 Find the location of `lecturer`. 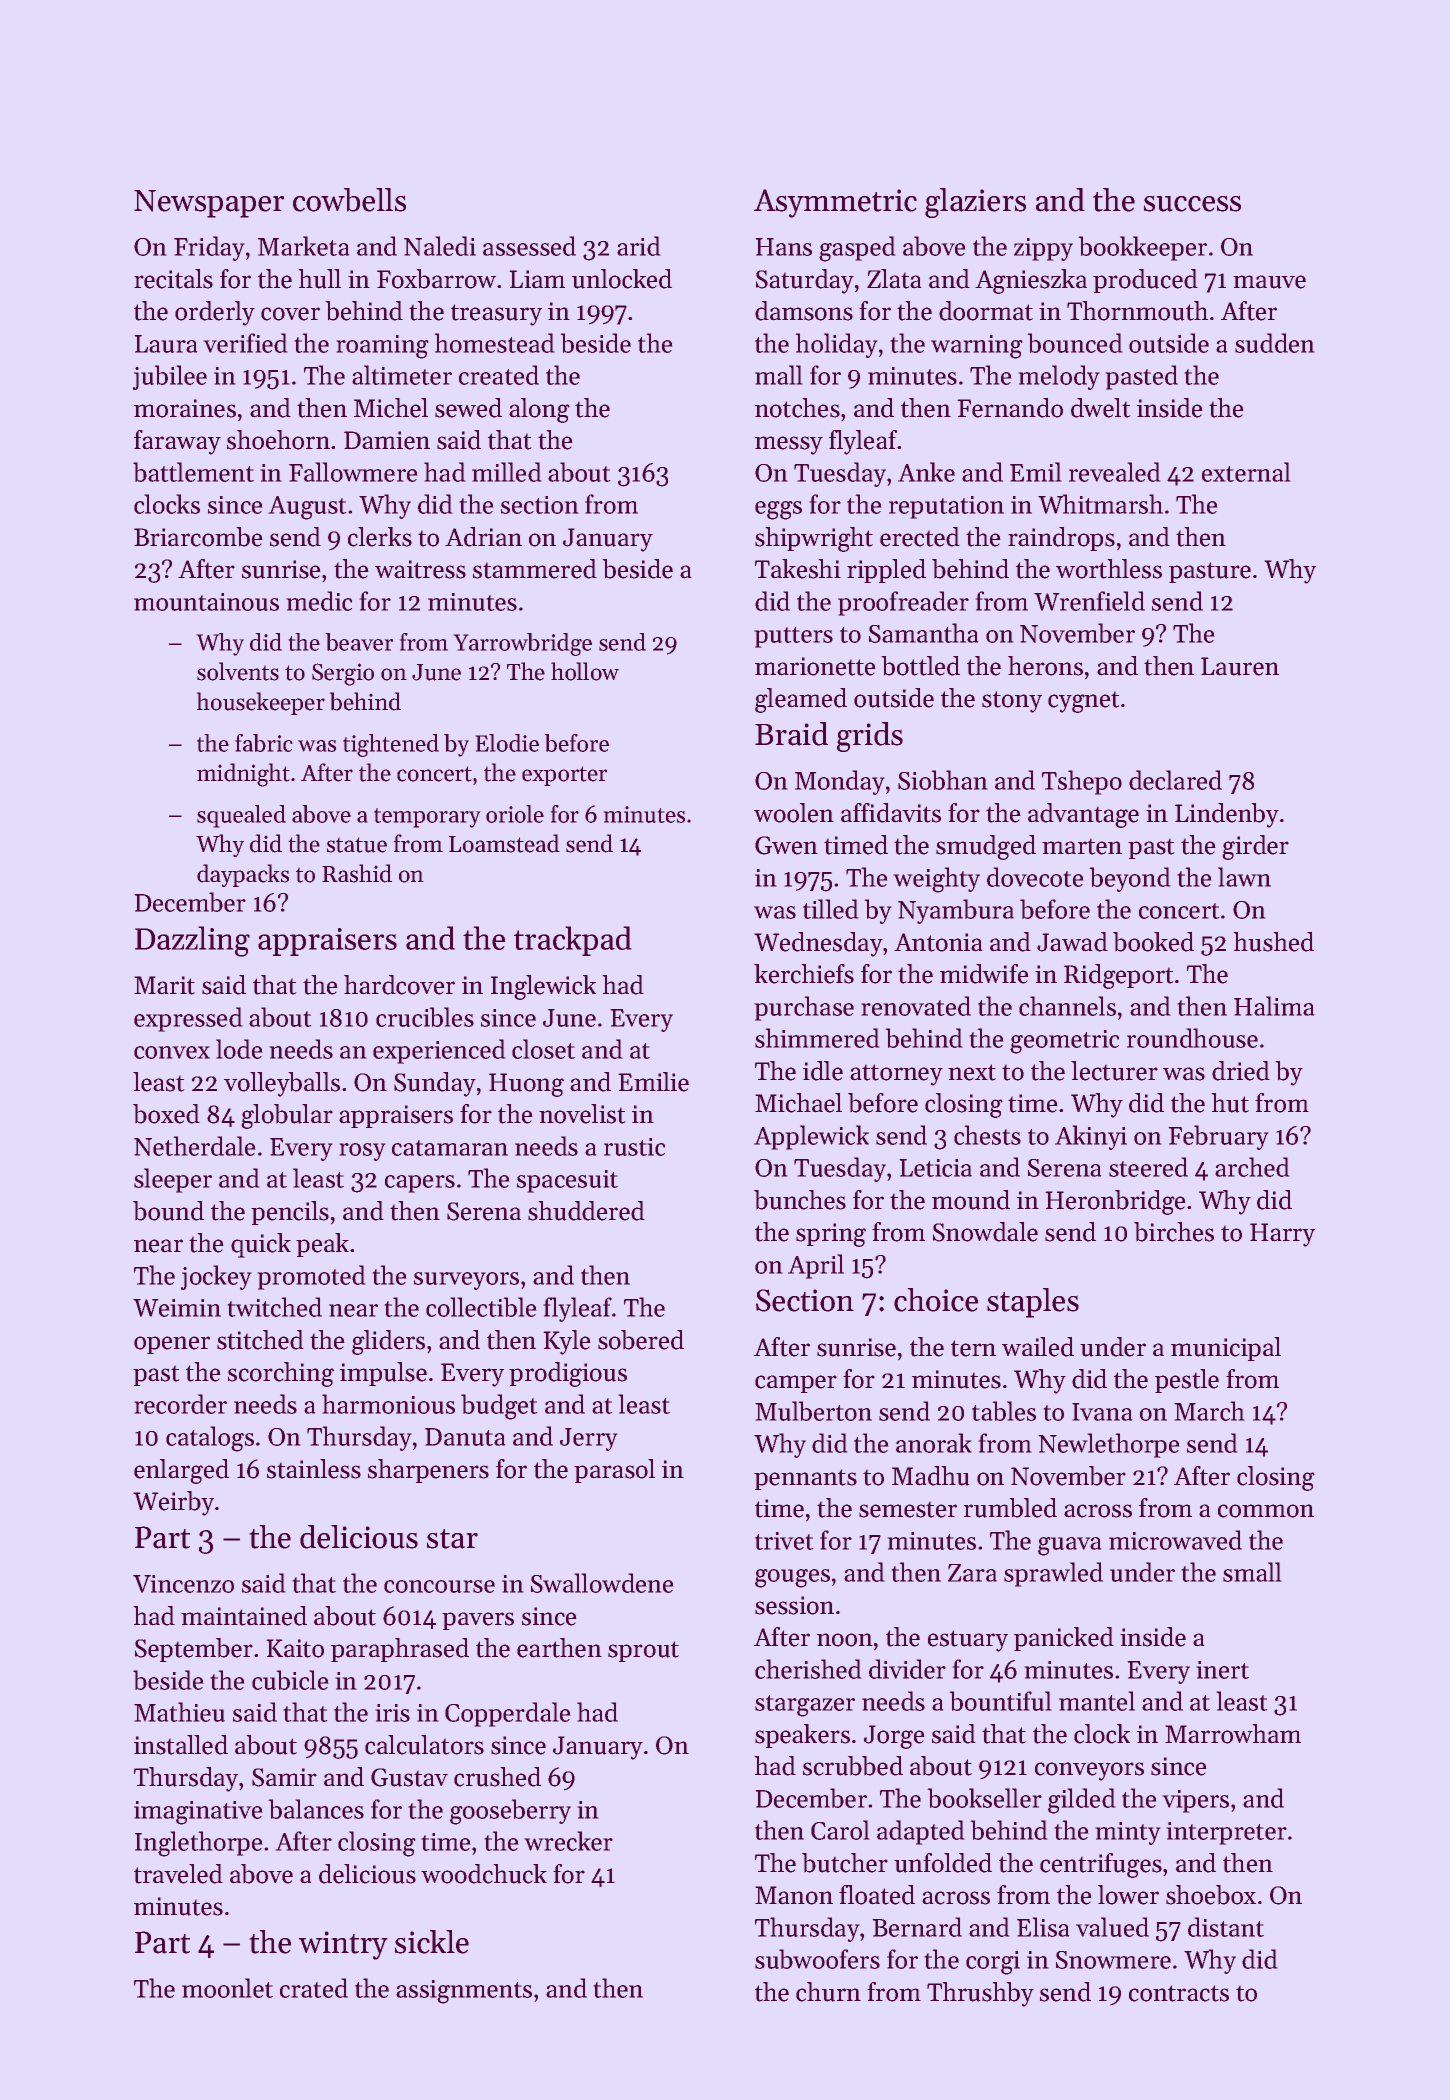

lecturer is located at coordinates (1114, 1071).
